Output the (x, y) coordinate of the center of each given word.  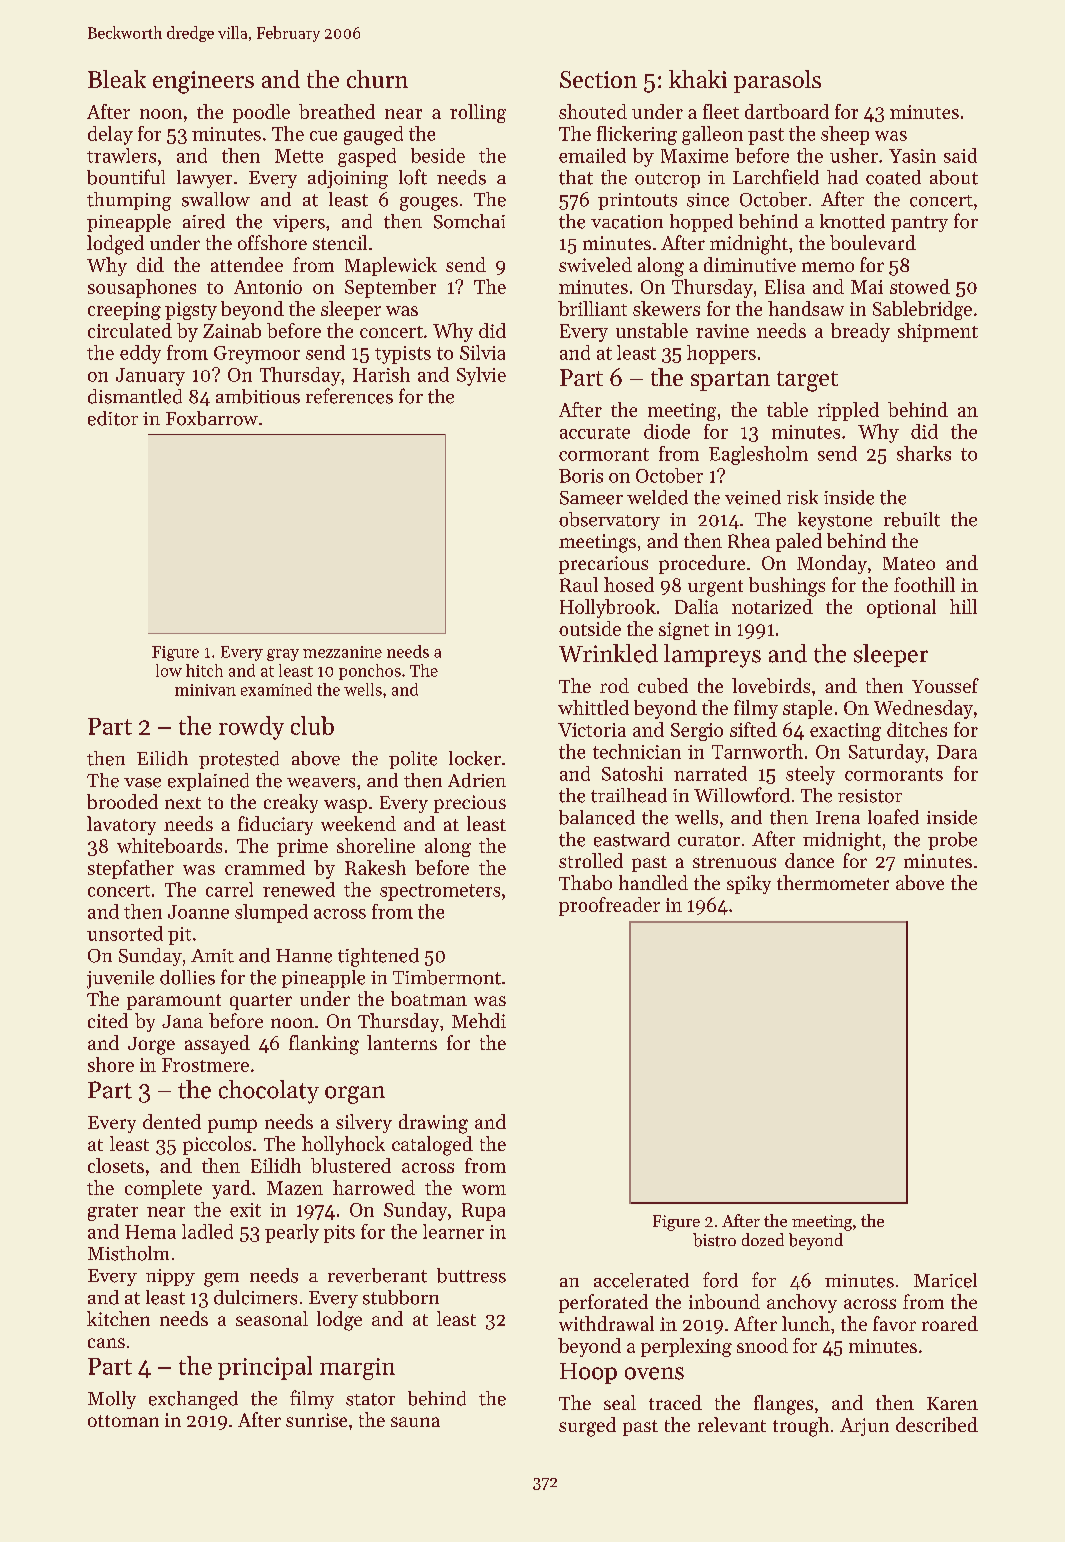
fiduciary (275, 825)
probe (952, 841)
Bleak (117, 79)
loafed (893, 817)
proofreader (609, 906)
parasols (777, 81)
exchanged (193, 1400)
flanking (324, 1045)
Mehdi (479, 1020)
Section (598, 79)
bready (860, 332)
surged (587, 1427)
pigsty (191, 311)
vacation (627, 222)
